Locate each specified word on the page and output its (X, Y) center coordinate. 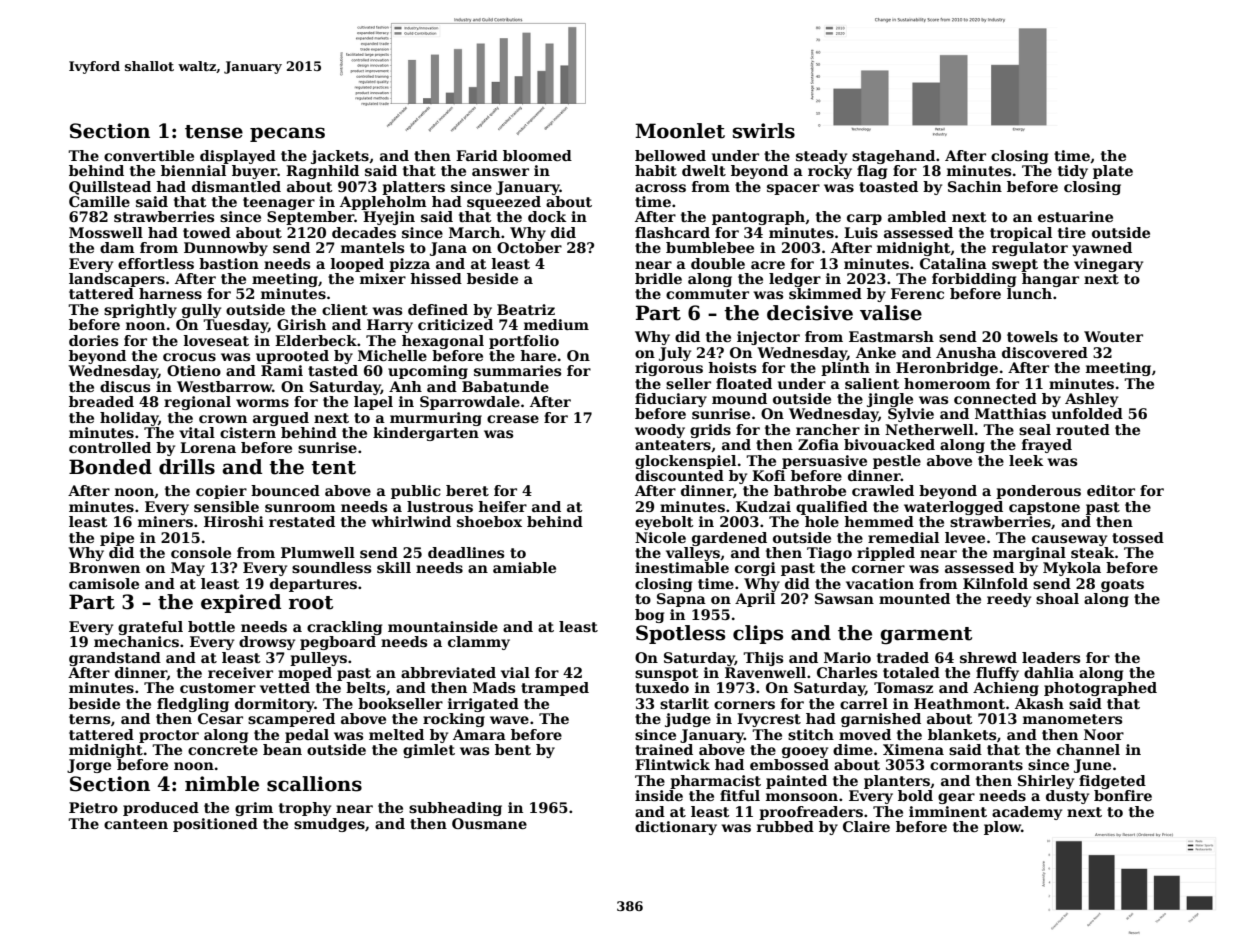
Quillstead (110, 188)
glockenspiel (685, 462)
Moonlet (680, 131)
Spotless (680, 634)
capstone (1044, 508)
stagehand (893, 157)
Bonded (110, 467)
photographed (1100, 689)
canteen (136, 824)
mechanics (136, 641)
